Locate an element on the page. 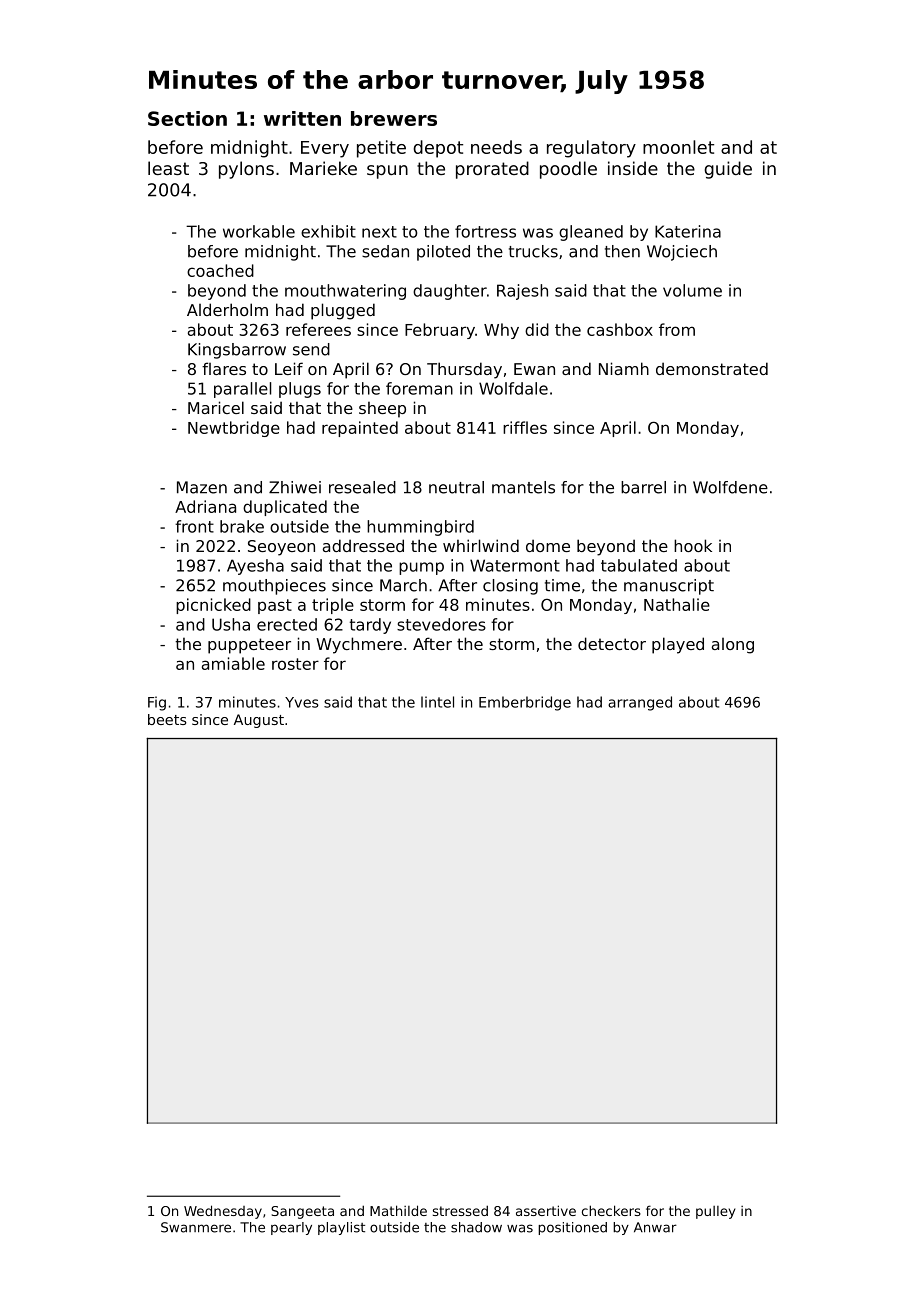 This image has width=924, height=1311. poodle is located at coordinates (568, 170).
